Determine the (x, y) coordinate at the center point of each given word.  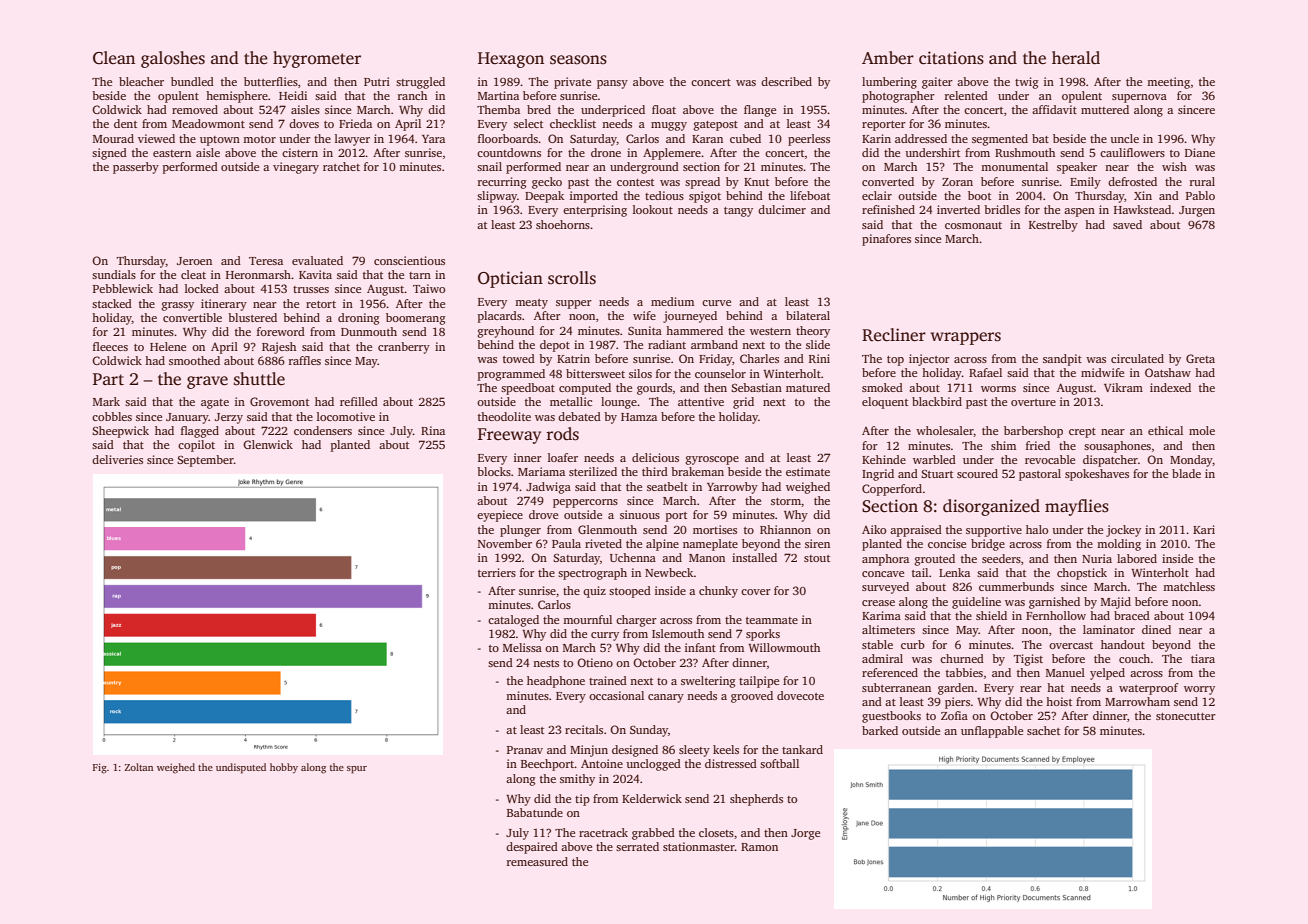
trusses (311, 289)
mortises (715, 529)
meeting (1168, 83)
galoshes (173, 59)
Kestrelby (1053, 226)
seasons (578, 60)
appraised (916, 531)
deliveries (117, 459)
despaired (532, 848)
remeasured (537, 861)
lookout (653, 209)
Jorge (805, 834)
